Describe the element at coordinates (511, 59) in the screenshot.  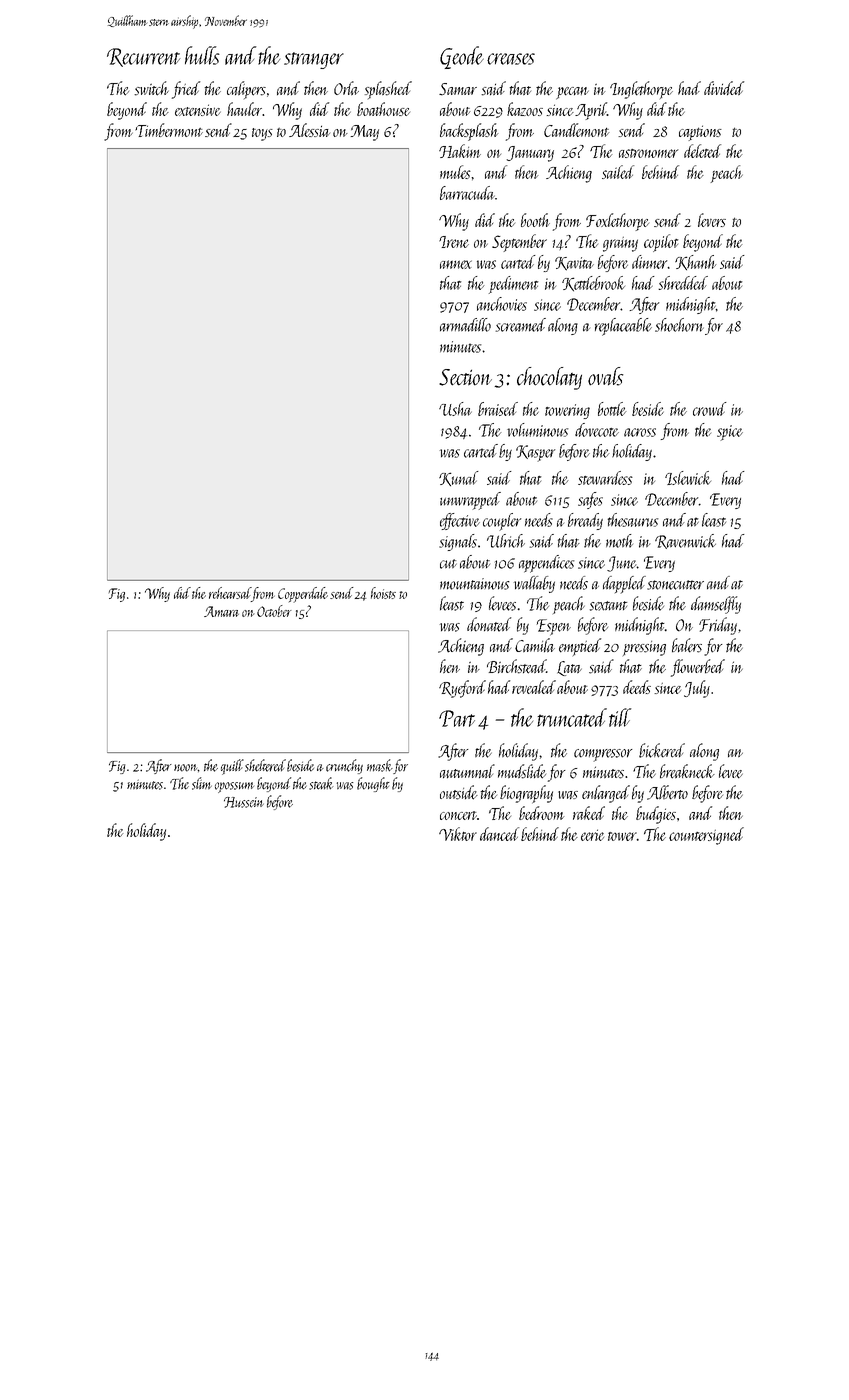
I see `creases` at that location.
